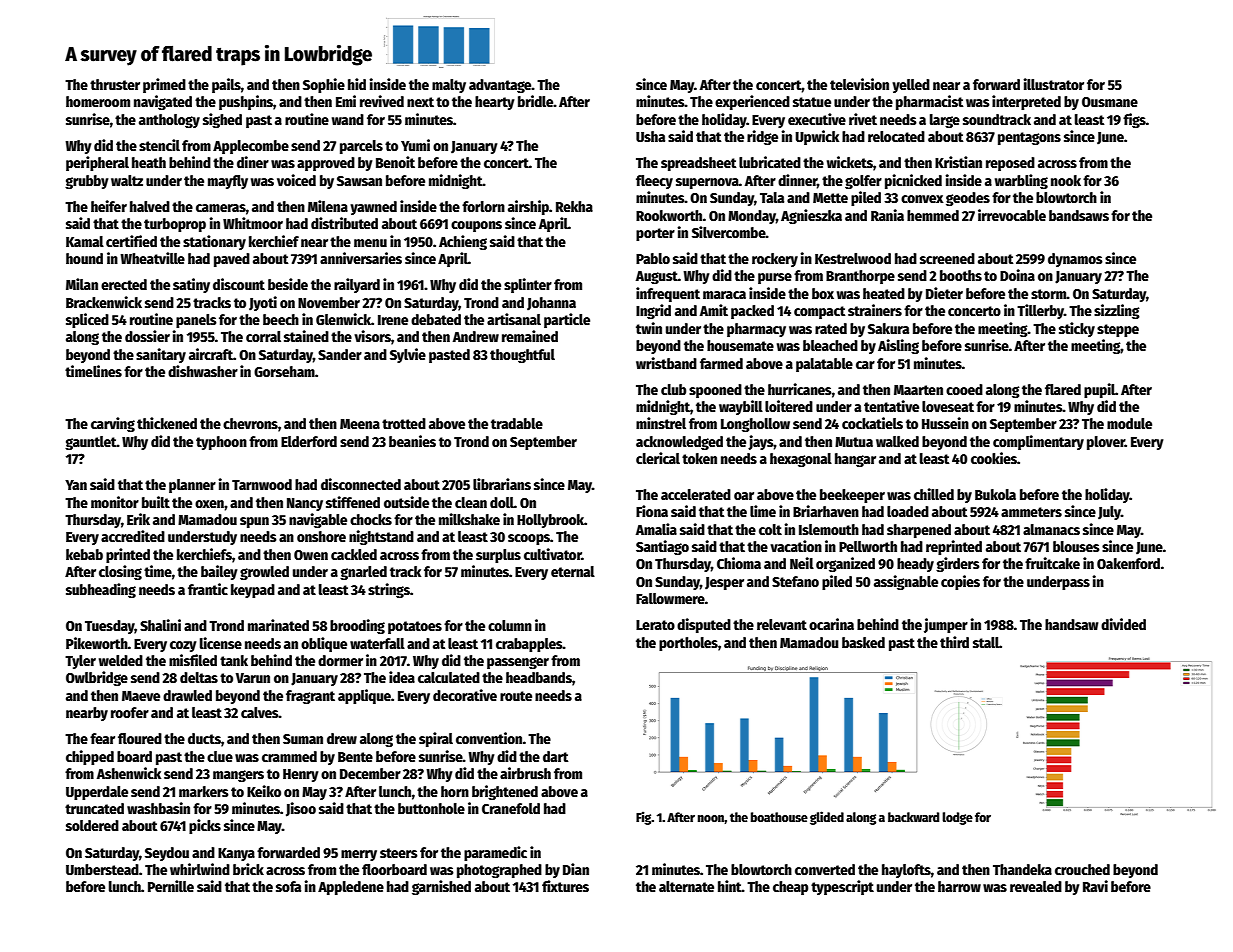 This document has height=952, width=1233. I want to click on alternate, so click(686, 886).
